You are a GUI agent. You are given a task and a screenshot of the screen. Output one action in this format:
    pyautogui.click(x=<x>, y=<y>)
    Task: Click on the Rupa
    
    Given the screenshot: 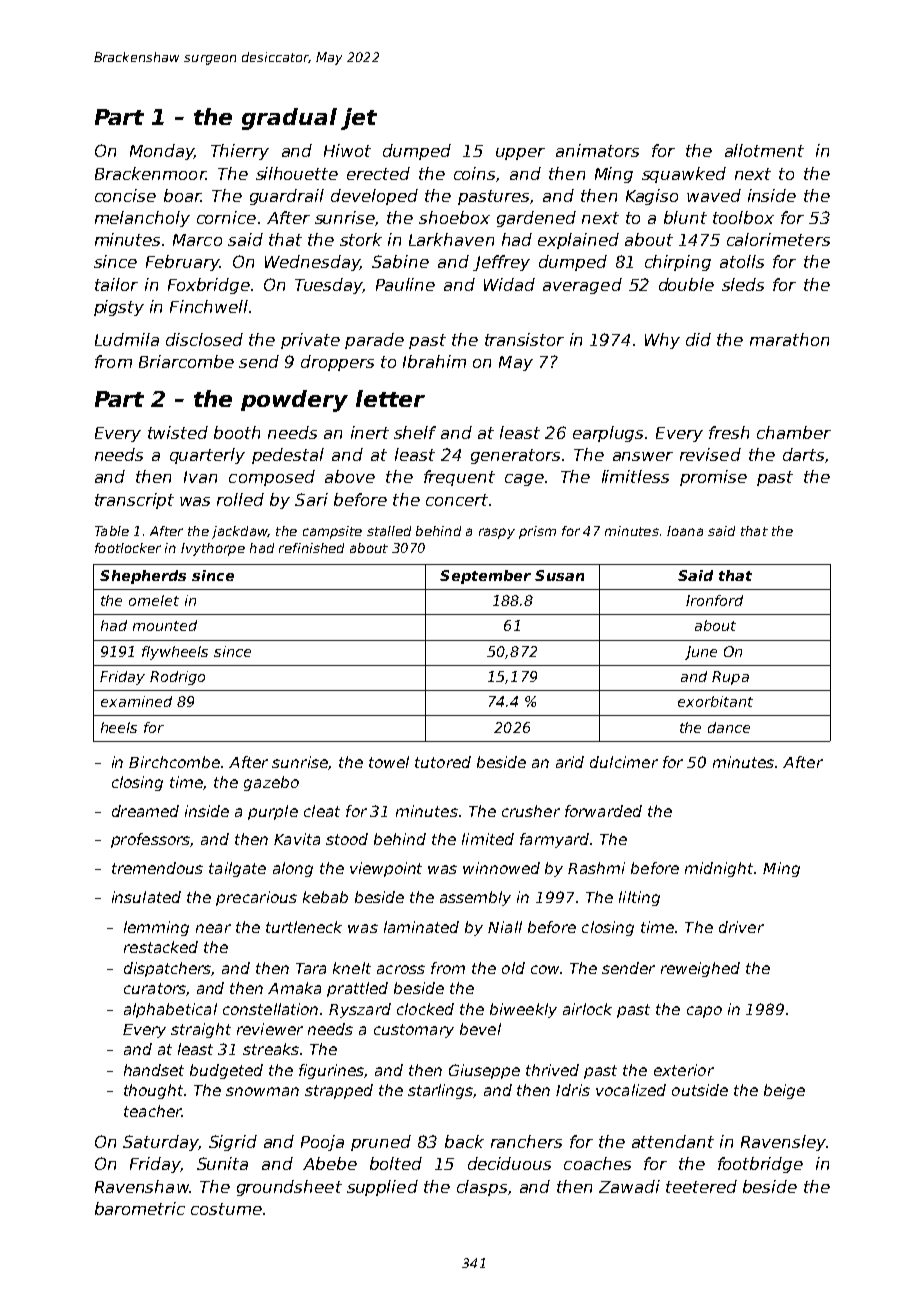 What is the action you would take?
    pyautogui.click(x=730, y=678)
